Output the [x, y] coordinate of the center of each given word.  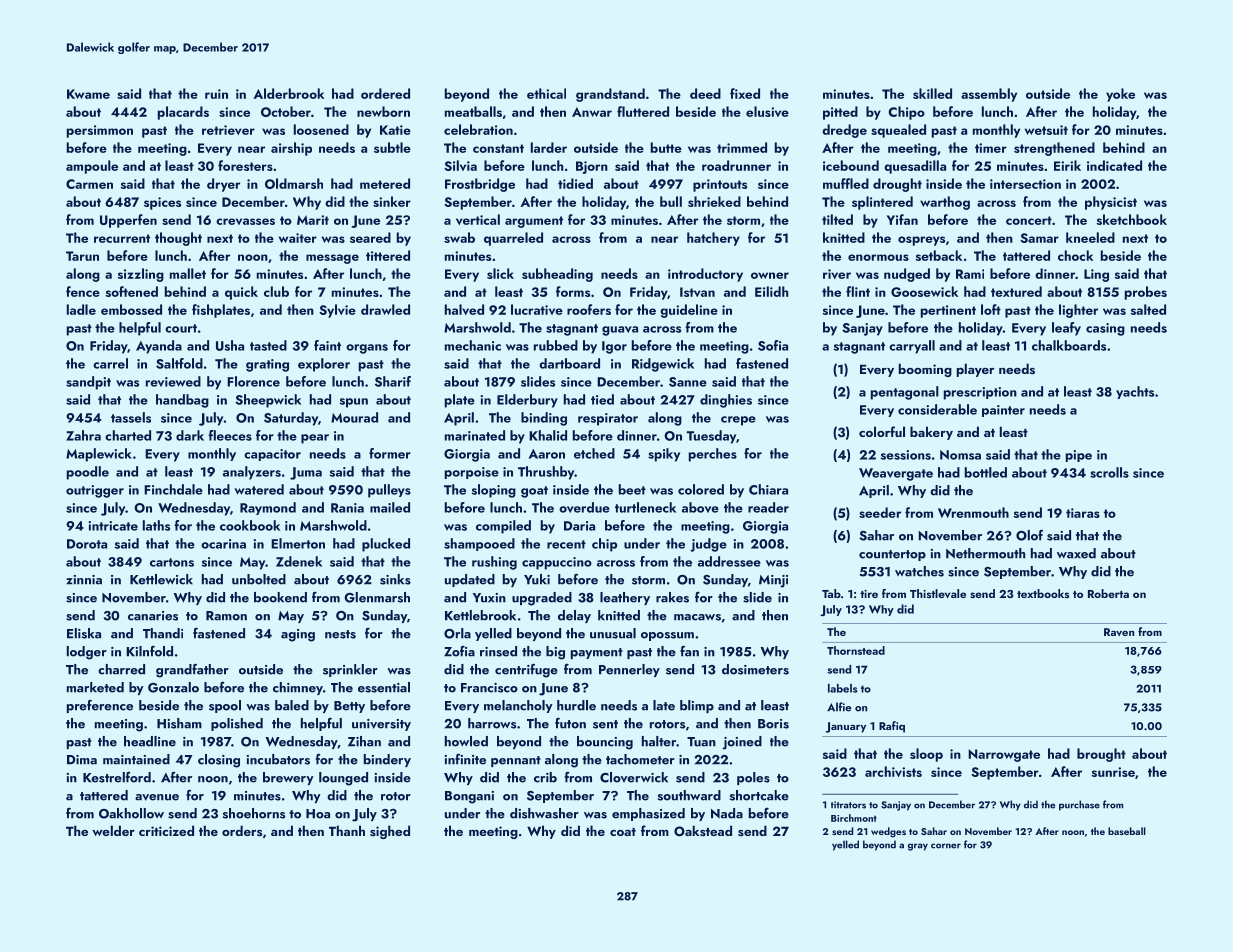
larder [549, 147]
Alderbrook [288, 93]
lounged [343, 779]
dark [190, 435]
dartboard [569, 363]
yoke [1120, 95]
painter [1003, 411]
